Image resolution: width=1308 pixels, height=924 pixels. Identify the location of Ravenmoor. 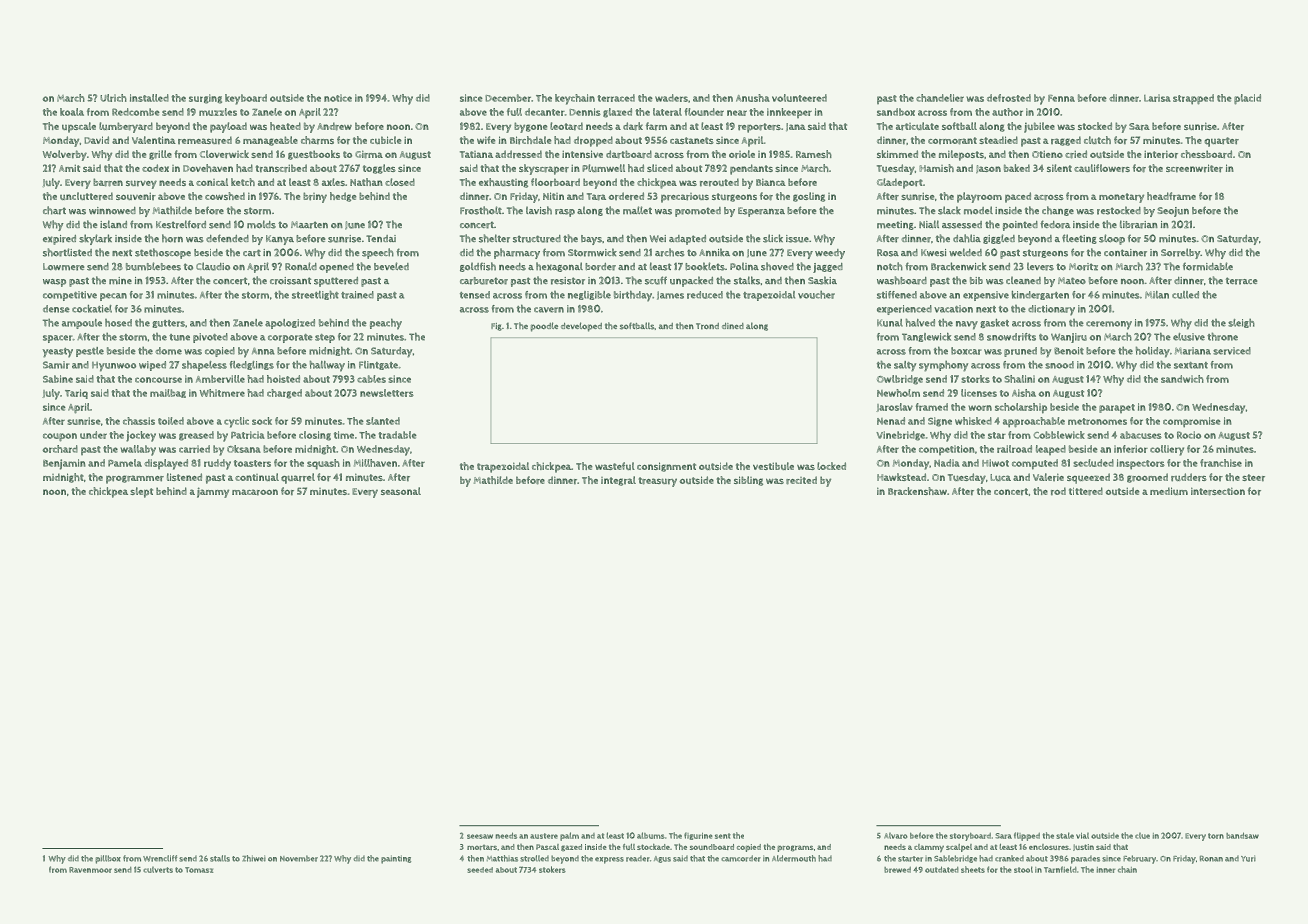
(90, 870).
